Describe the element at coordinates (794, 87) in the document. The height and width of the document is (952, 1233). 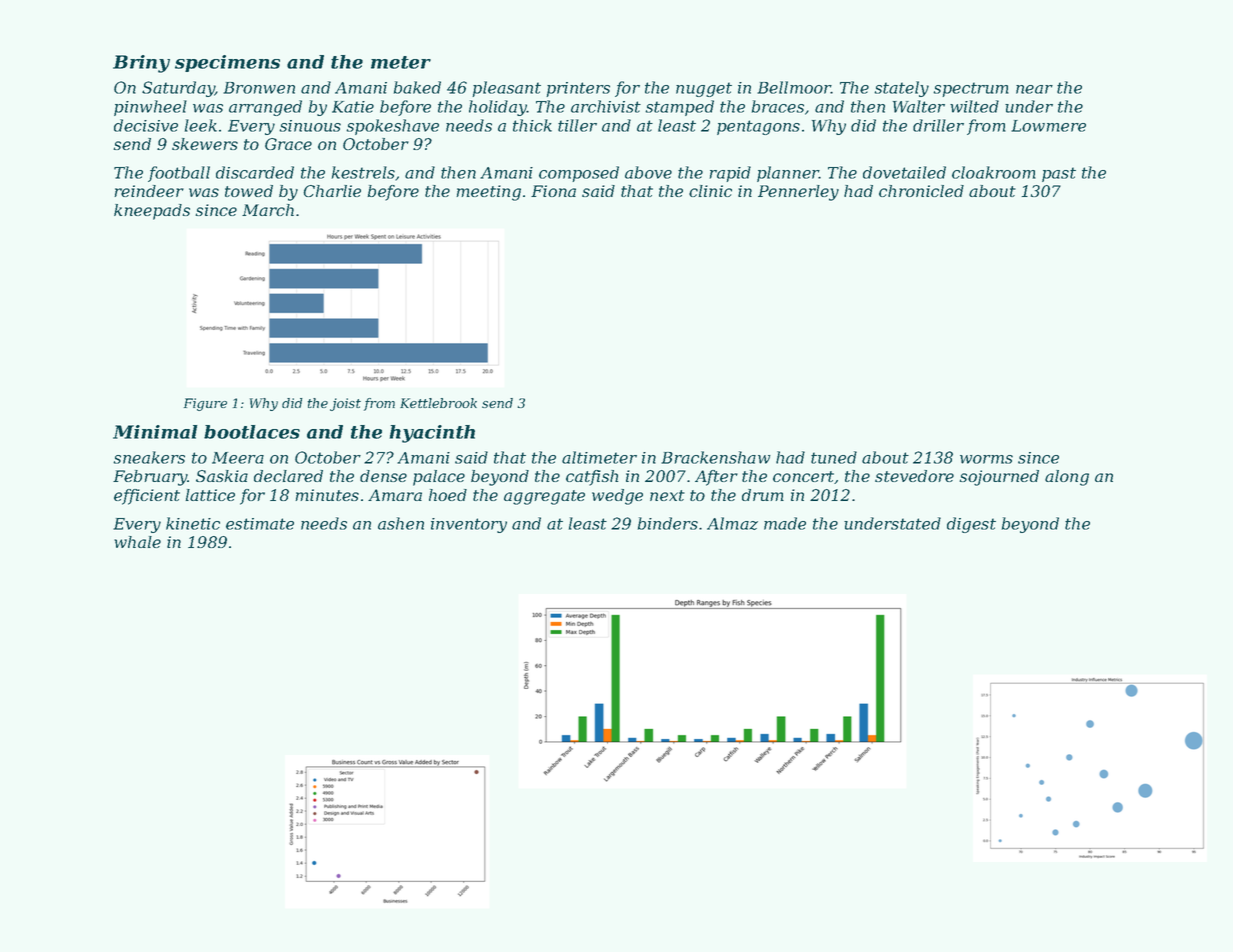
I see `Bellmoor` at that location.
